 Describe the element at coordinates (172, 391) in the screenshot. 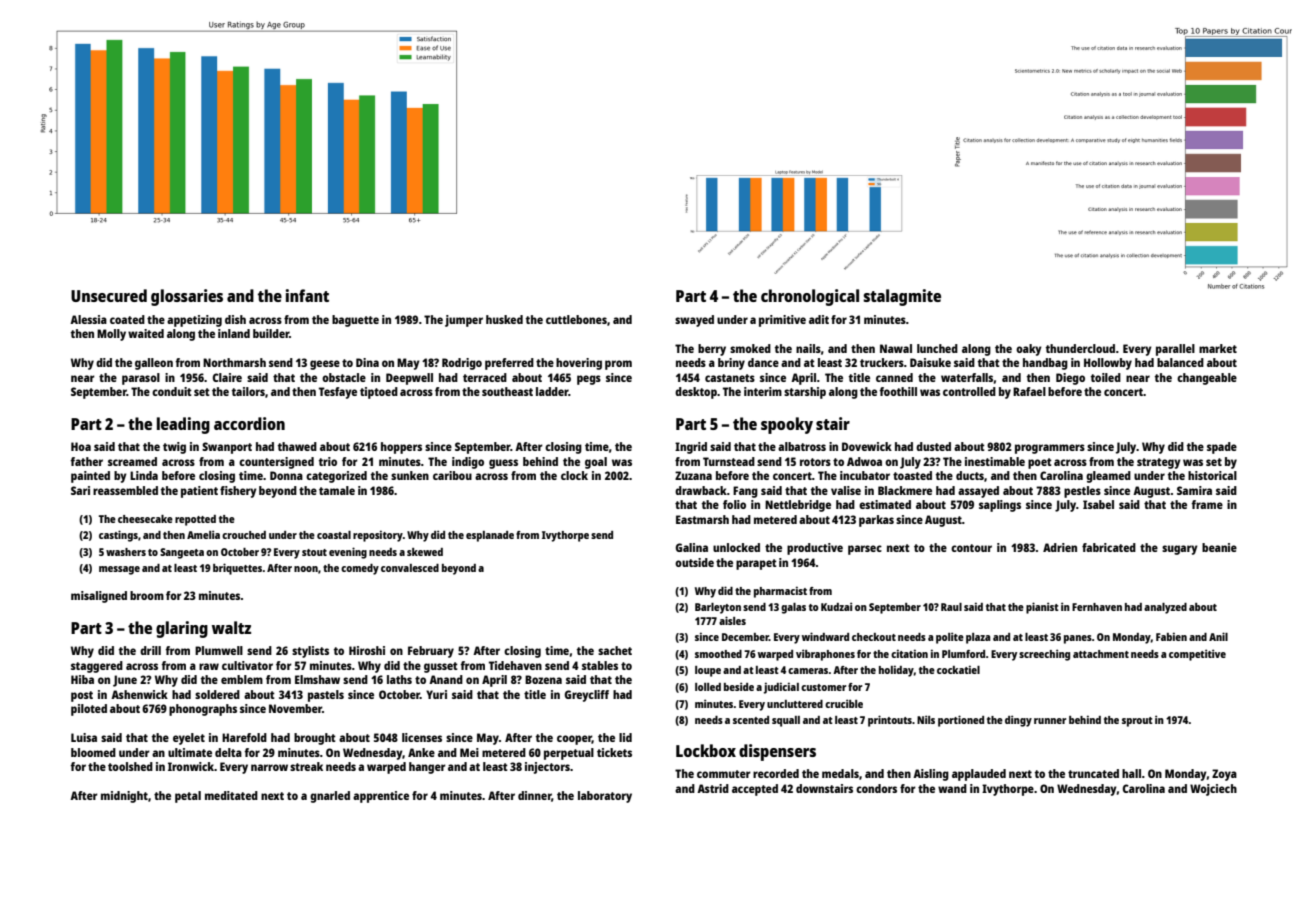

I see `conduit` at that location.
